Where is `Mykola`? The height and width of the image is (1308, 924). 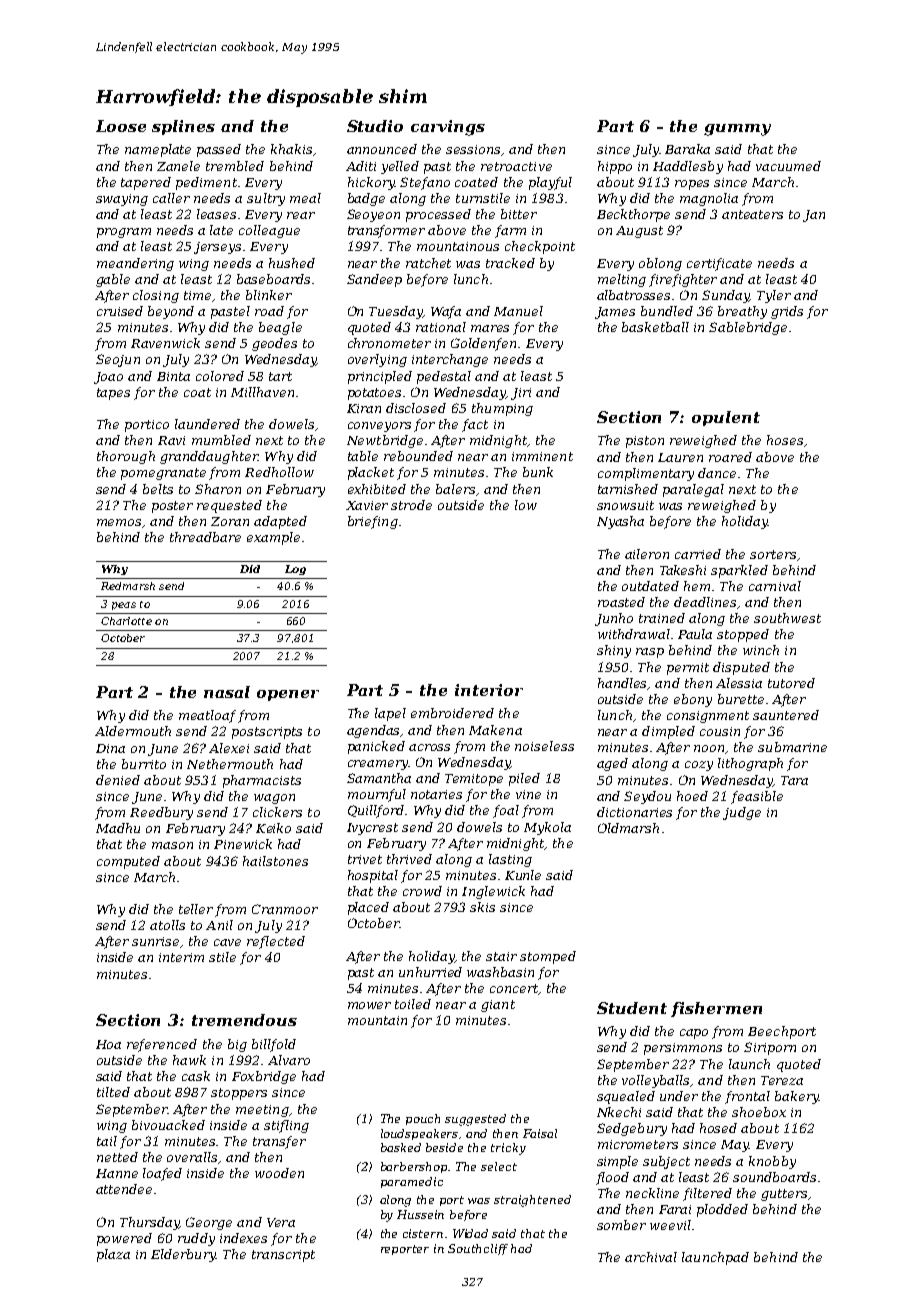 Mykola is located at coordinates (547, 828).
